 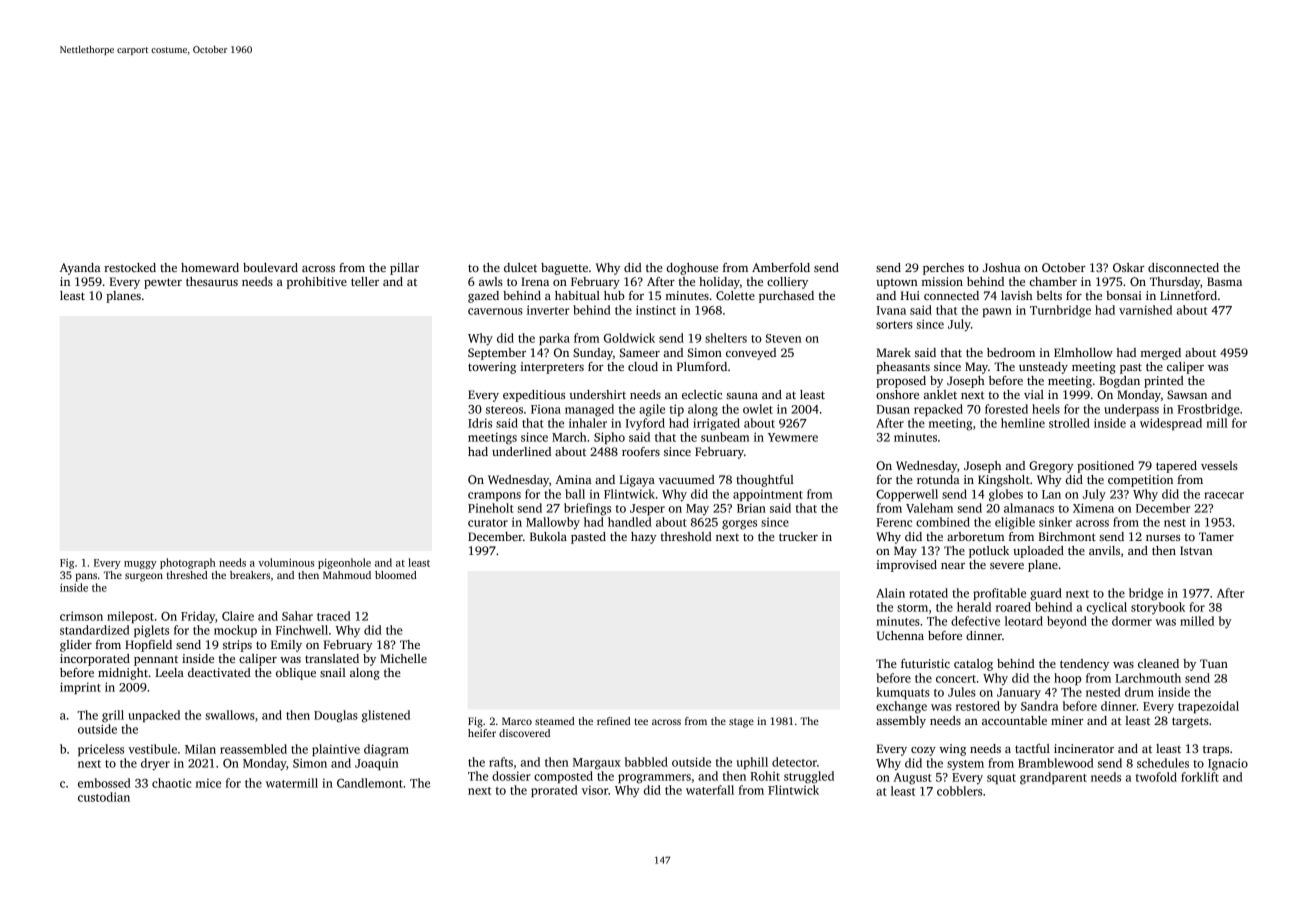 I want to click on anklet, so click(x=940, y=394).
